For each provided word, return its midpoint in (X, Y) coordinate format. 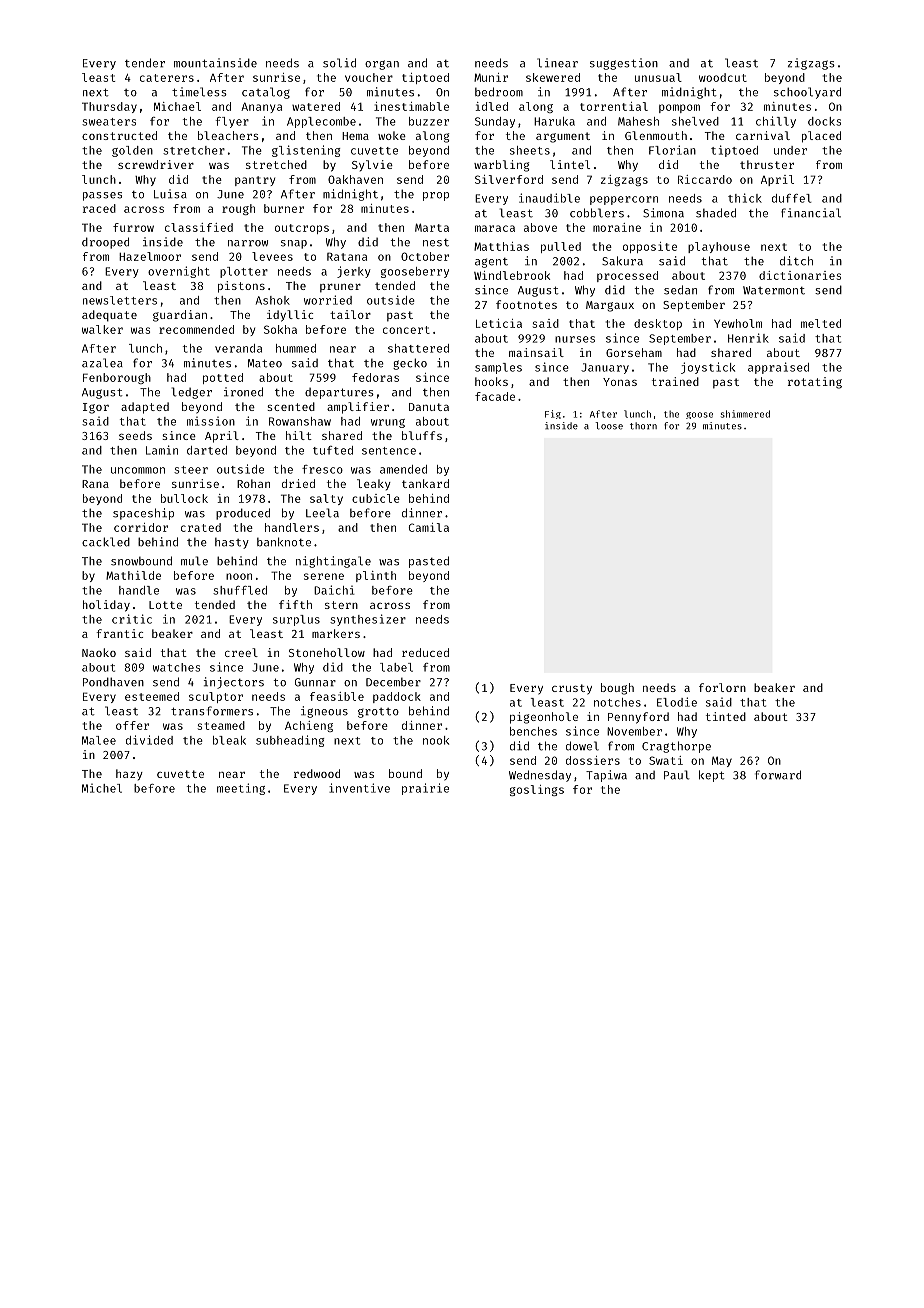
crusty (572, 689)
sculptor (216, 697)
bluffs (422, 435)
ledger (192, 393)
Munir (491, 77)
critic (132, 619)
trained (675, 381)
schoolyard (807, 93)
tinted (726, 716)
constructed (119, 135)
